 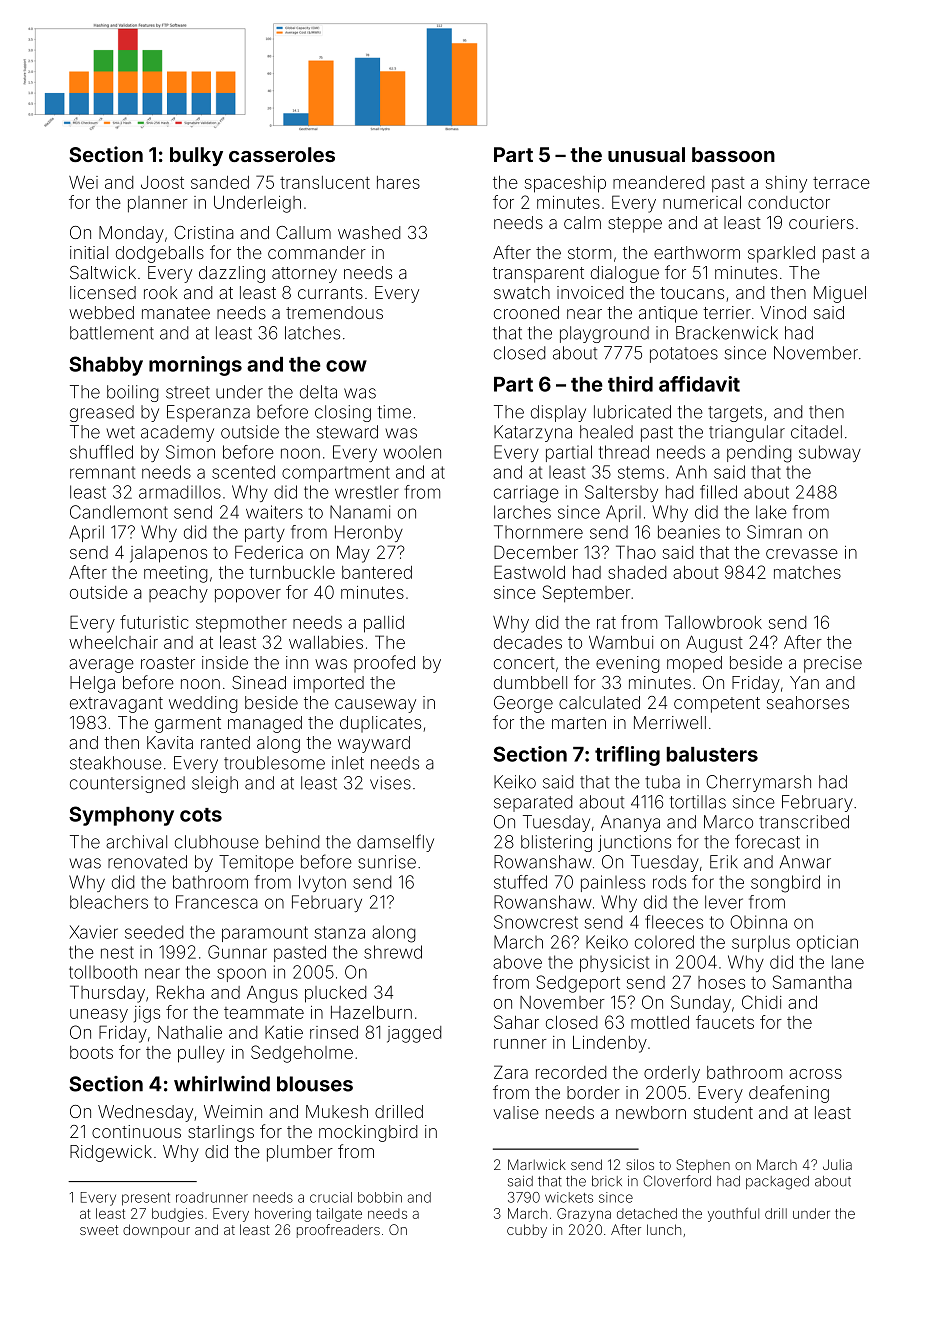 I want to click on healed, so click(x=606, y=432).
